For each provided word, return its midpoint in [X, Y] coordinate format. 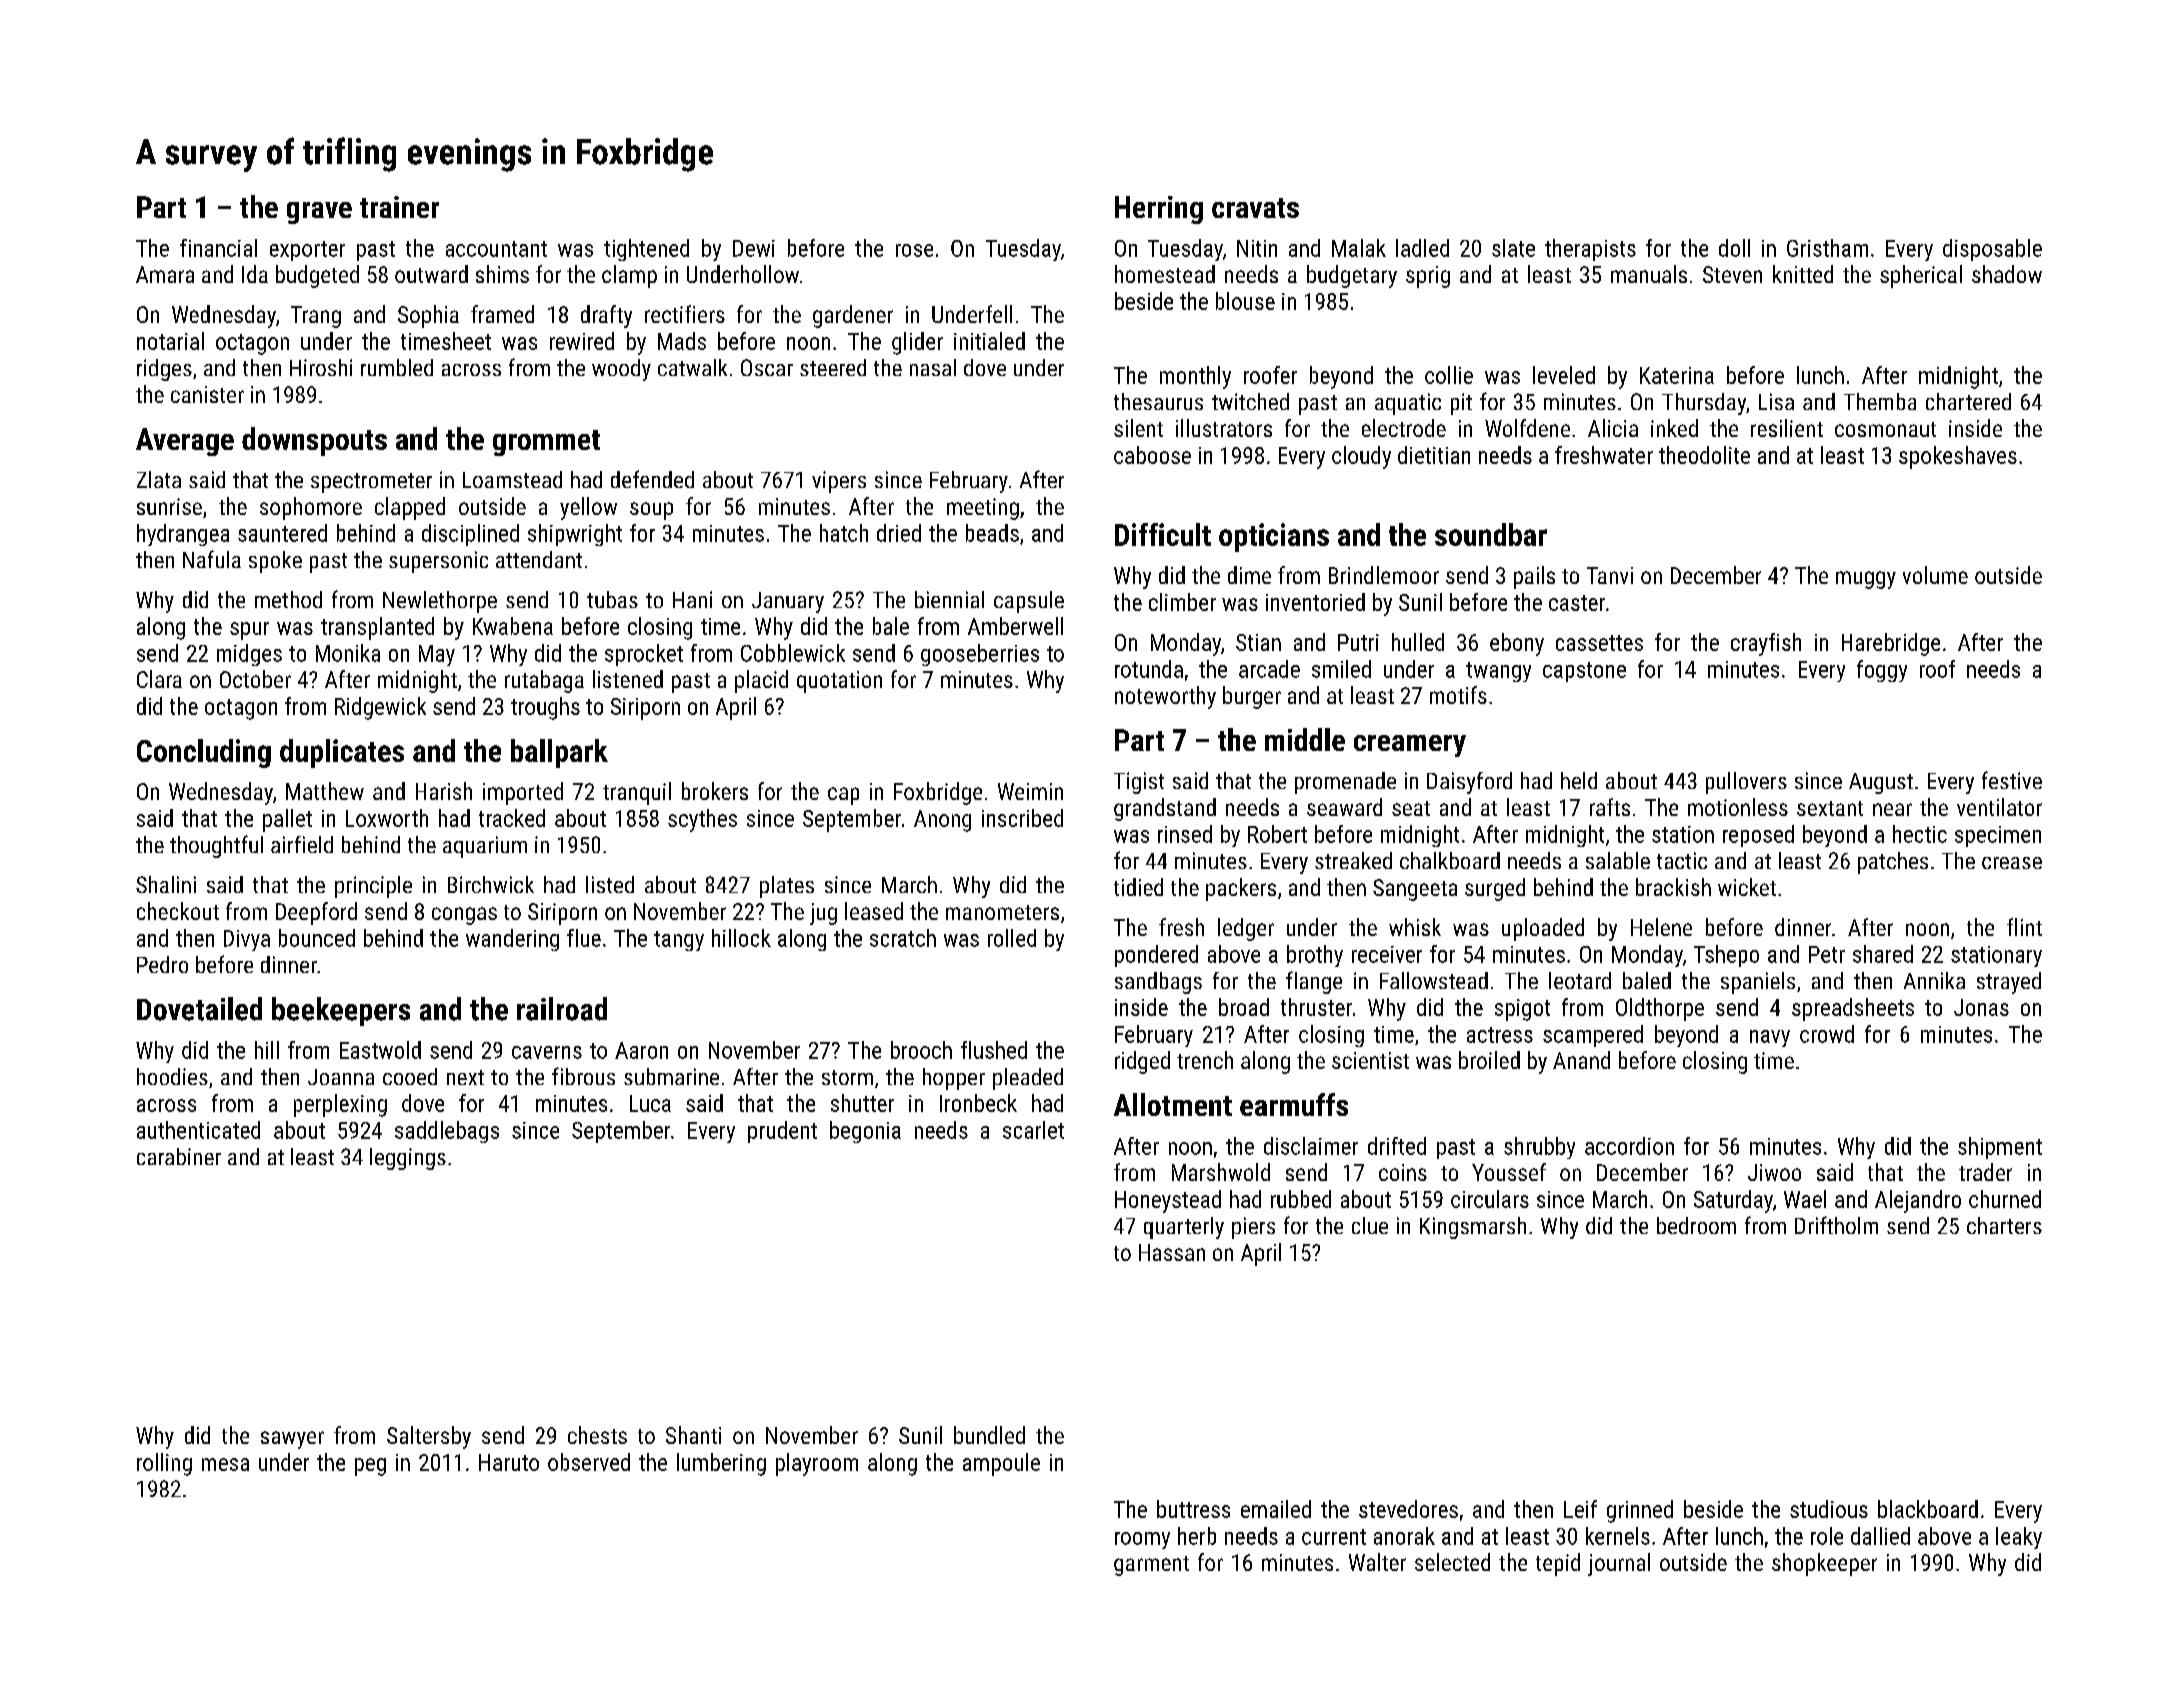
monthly [1195, 377]
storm [847, 1077]
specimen [1998, 836]
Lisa [1776, 401]
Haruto [509, 1462]
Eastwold [380, 1050]
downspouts [314, 441]
